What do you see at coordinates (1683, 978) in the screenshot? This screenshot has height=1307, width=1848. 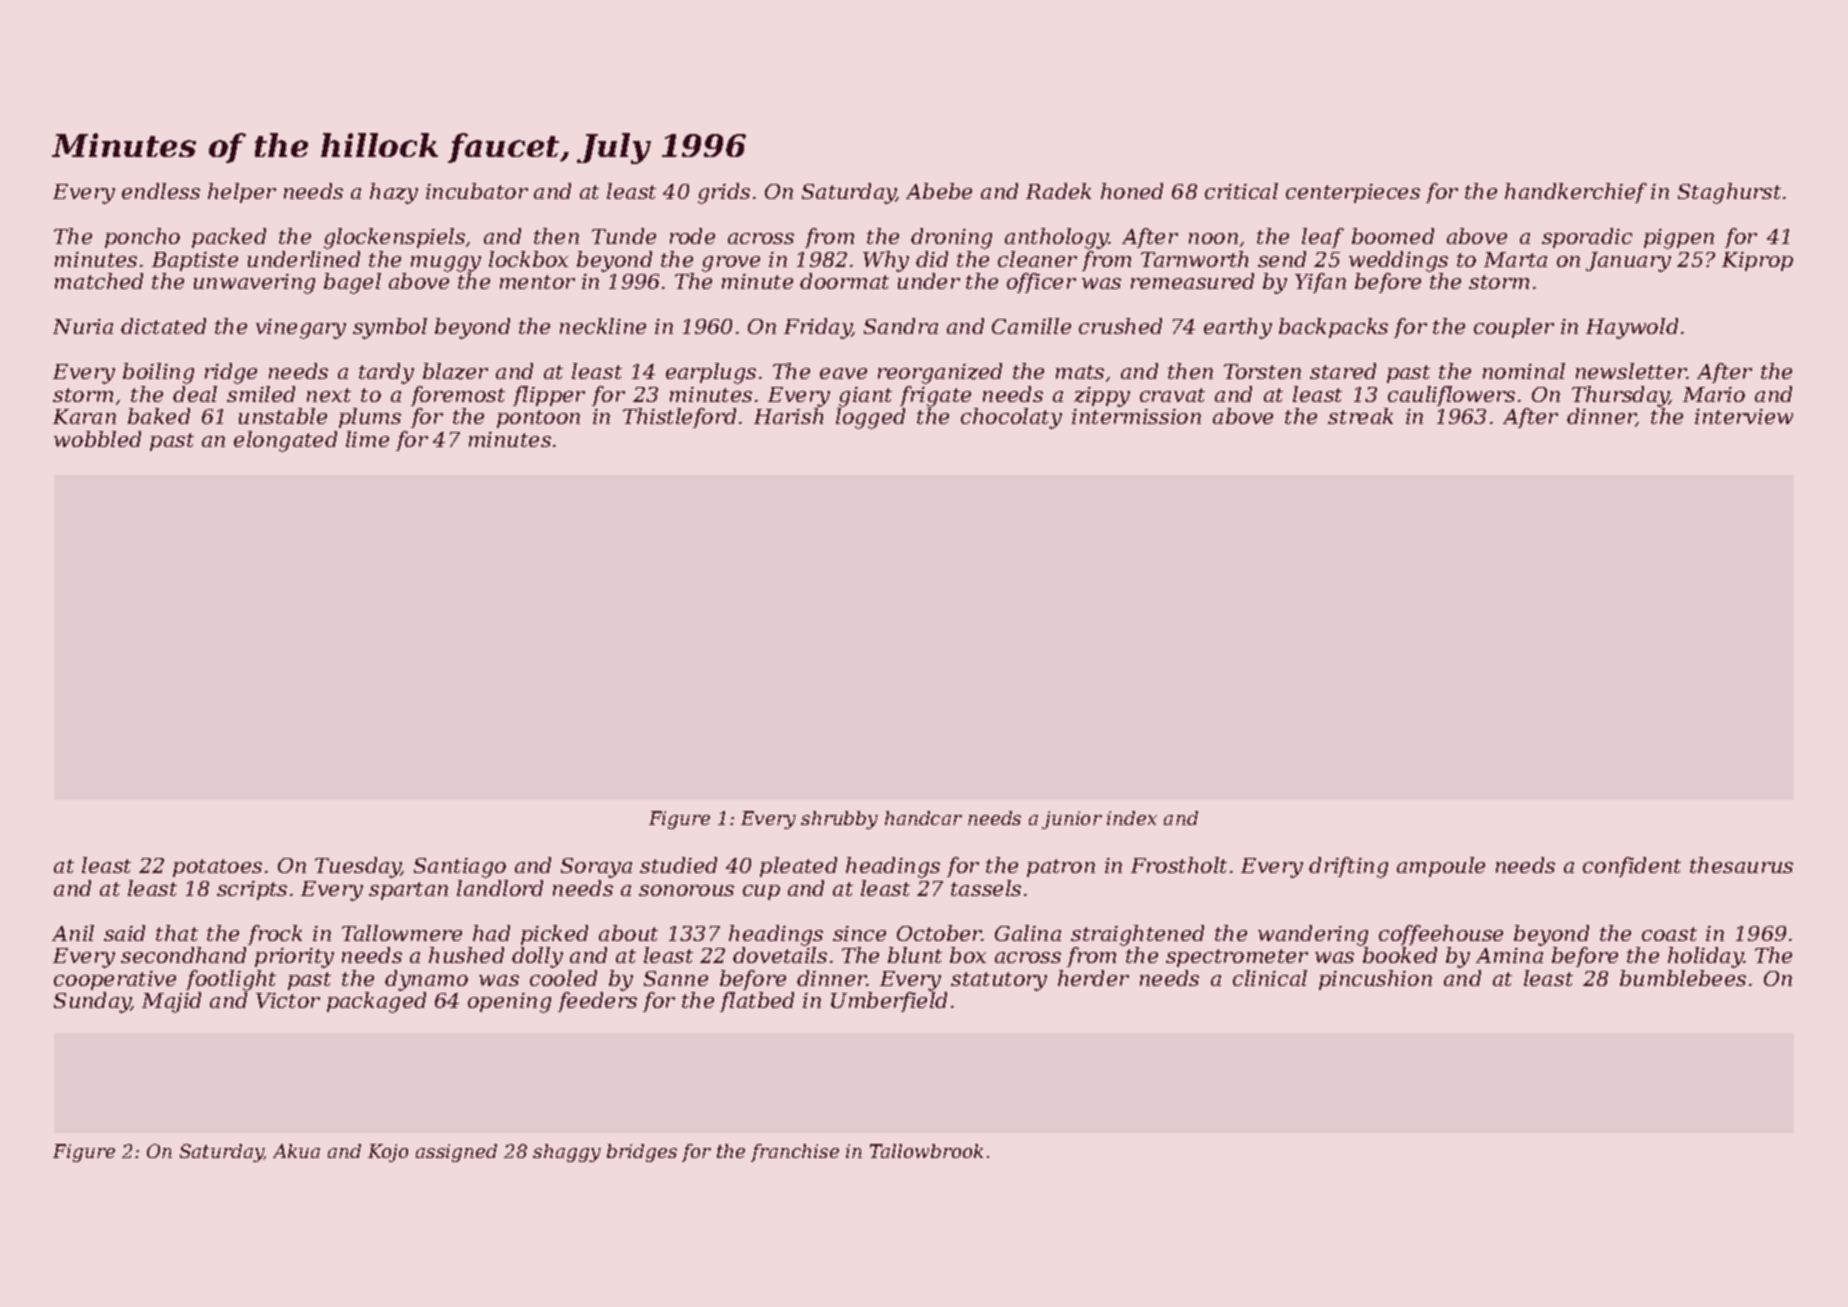 I see `bumblebees` at bounding box center [1683, 978].
